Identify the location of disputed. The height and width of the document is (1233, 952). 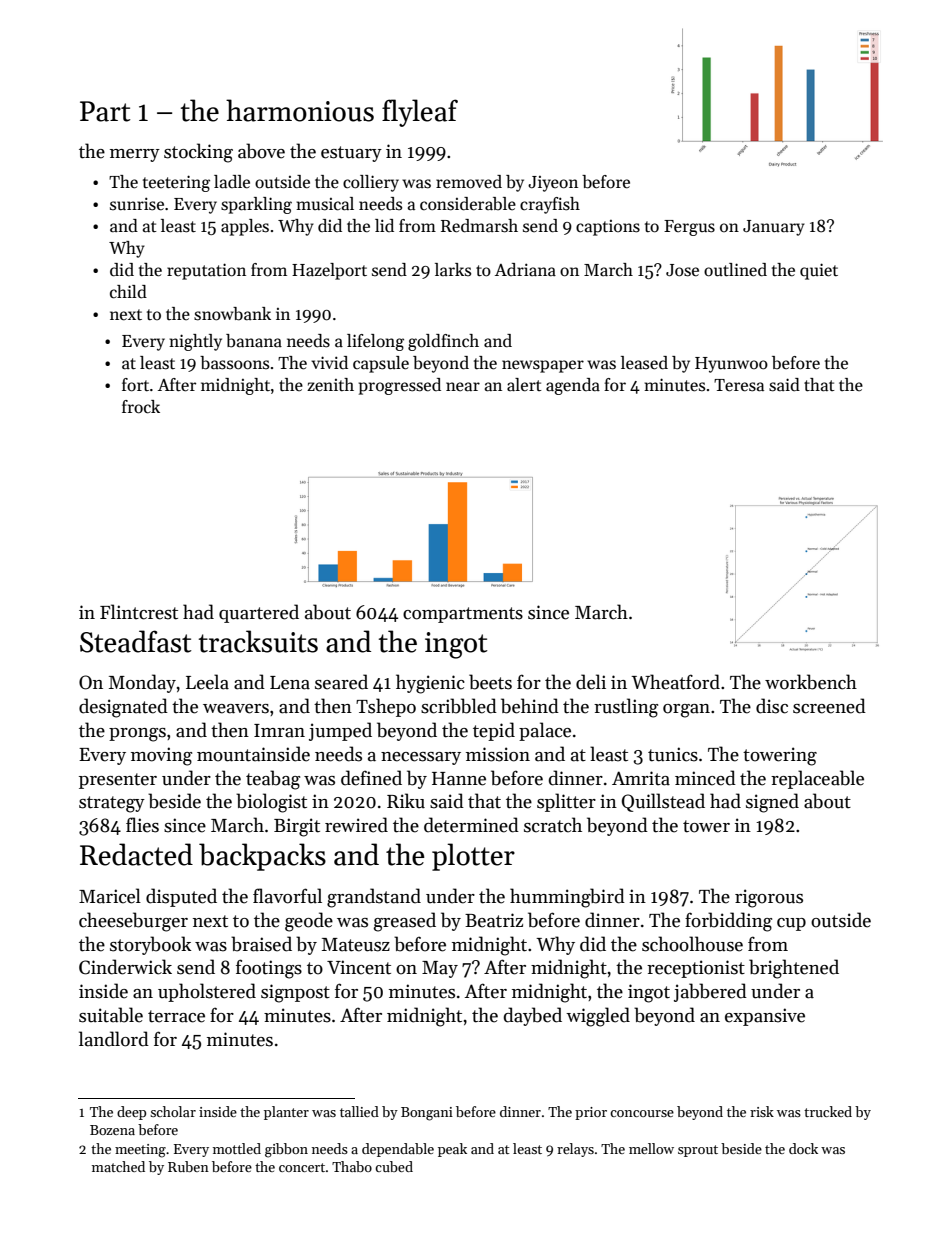
(181, 897).
